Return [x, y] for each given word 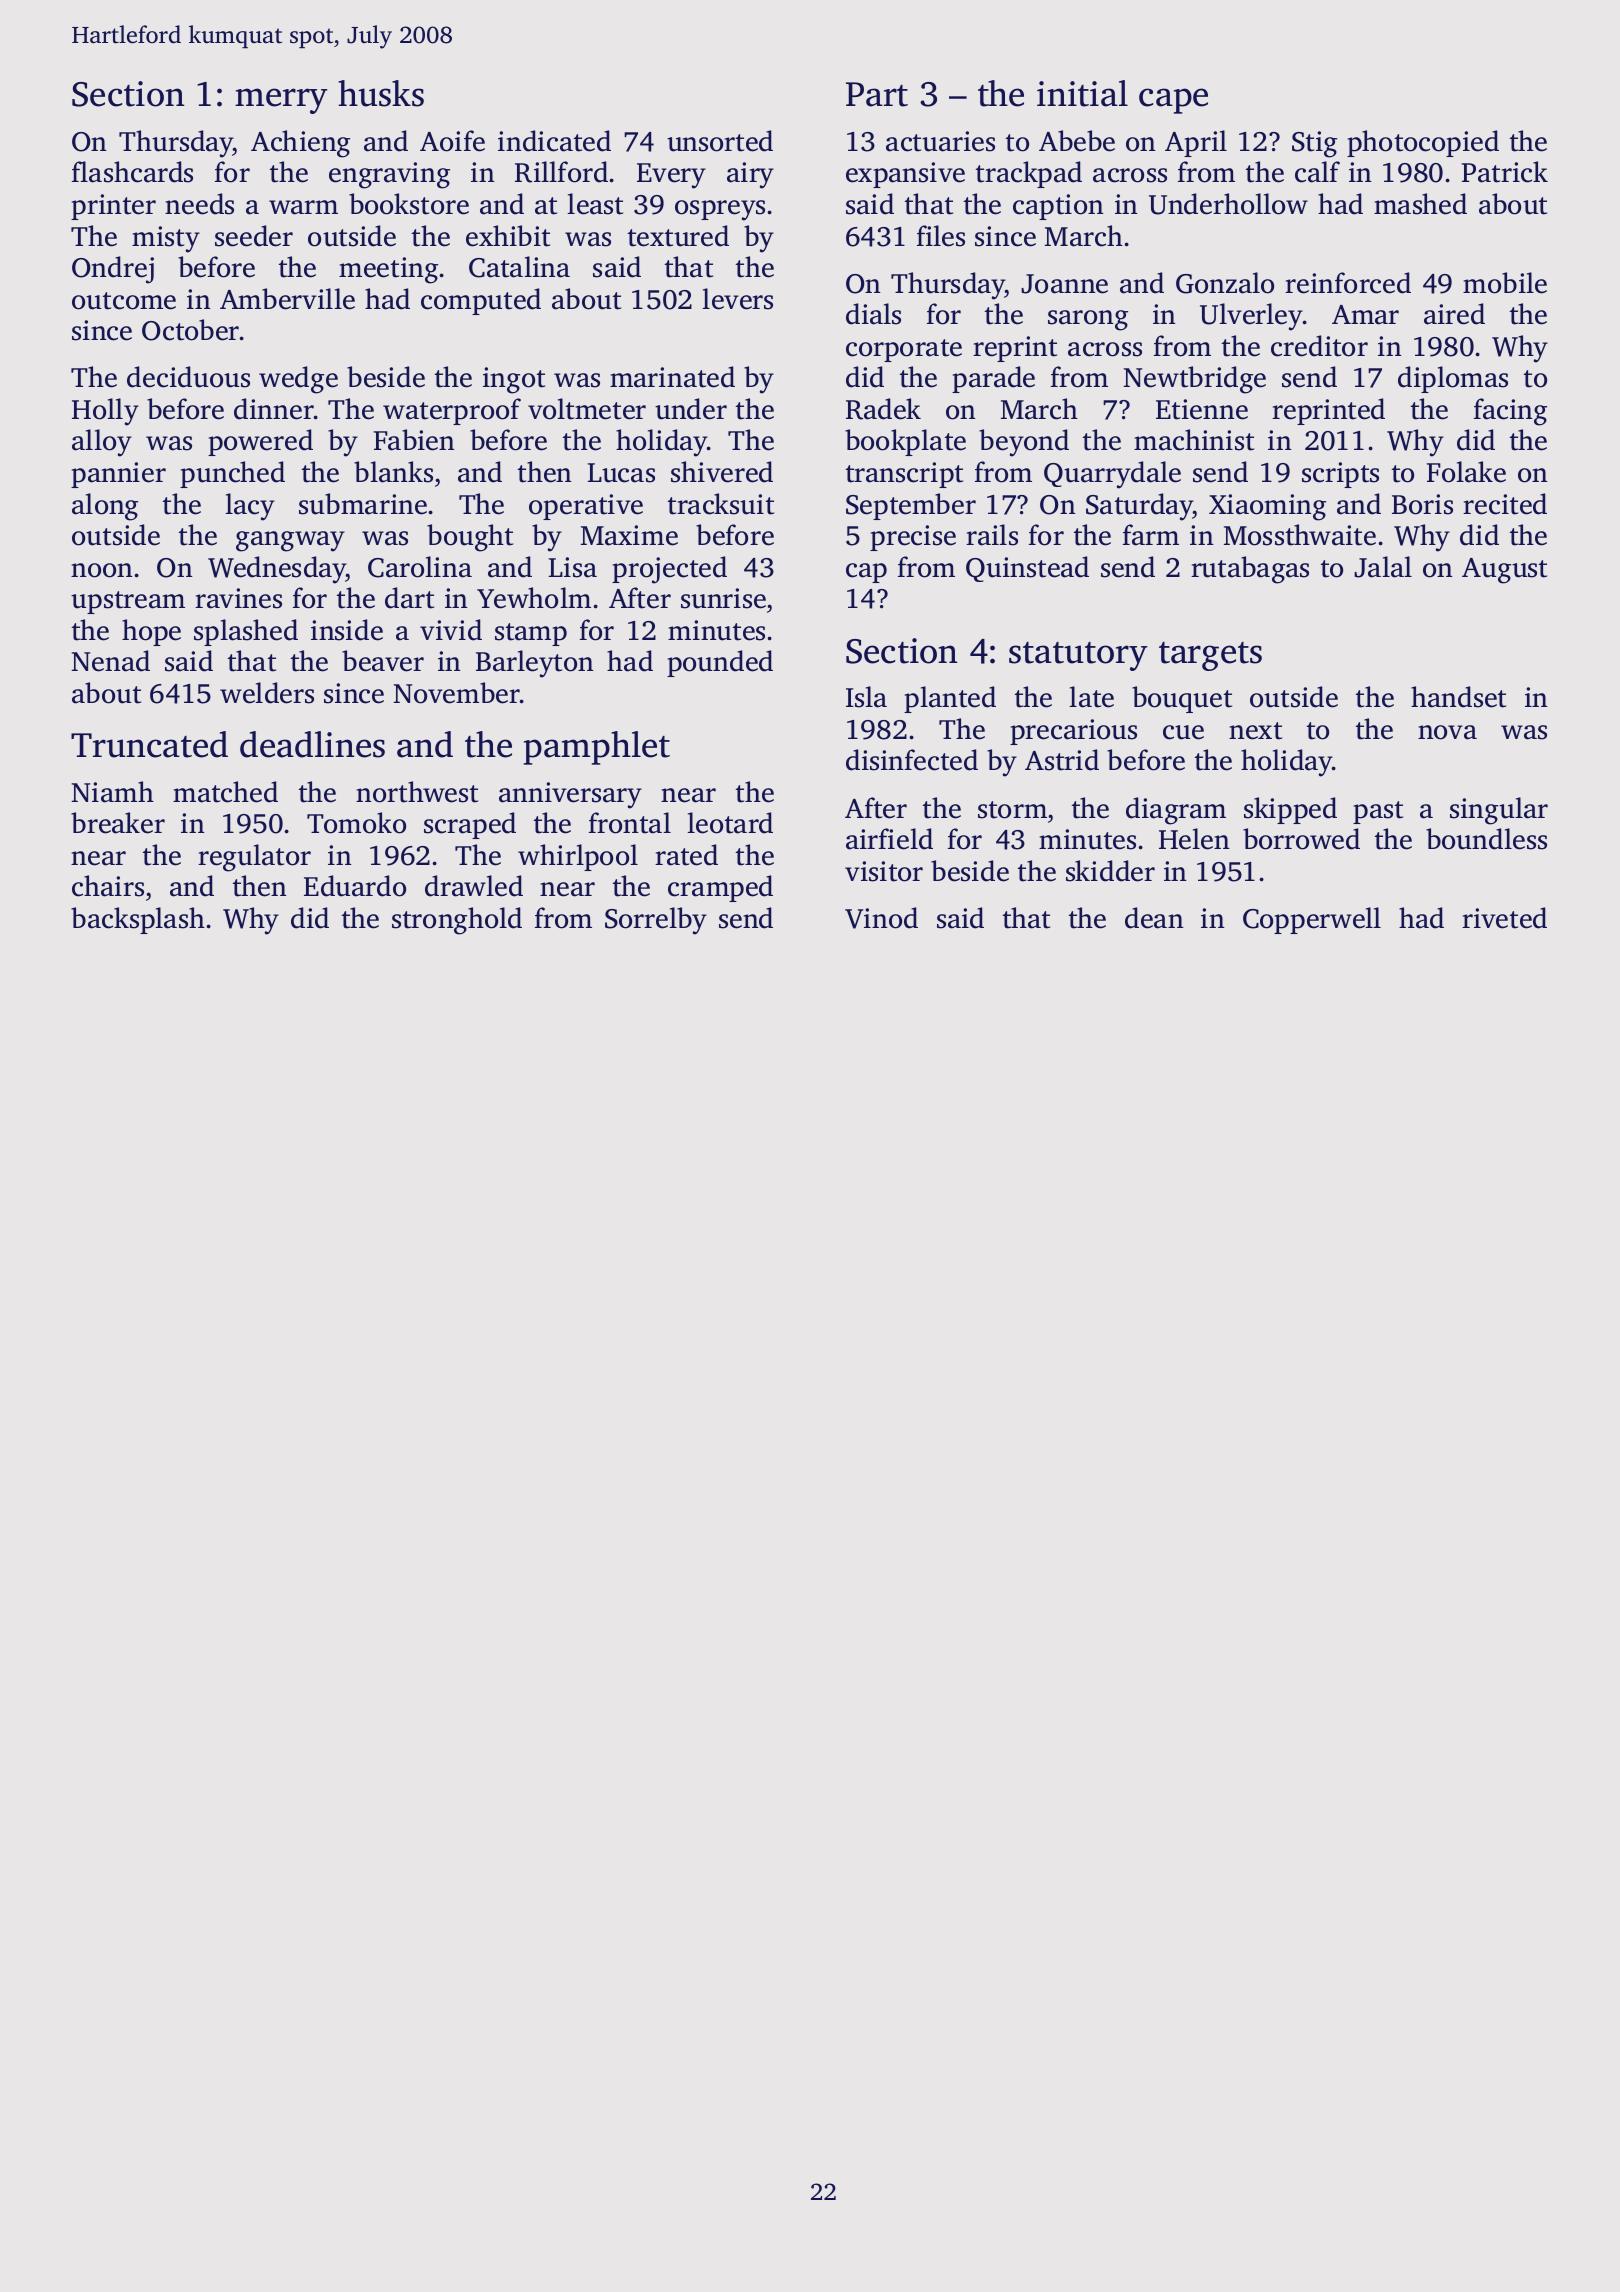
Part [877, 94]
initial [1082, 93]
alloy [102, 443]
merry [281, 101]
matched [225, 792]
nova [1447, 732]
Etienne [1202, 409]
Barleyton [535, 664]
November [456, 693]
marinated [672, 377]
